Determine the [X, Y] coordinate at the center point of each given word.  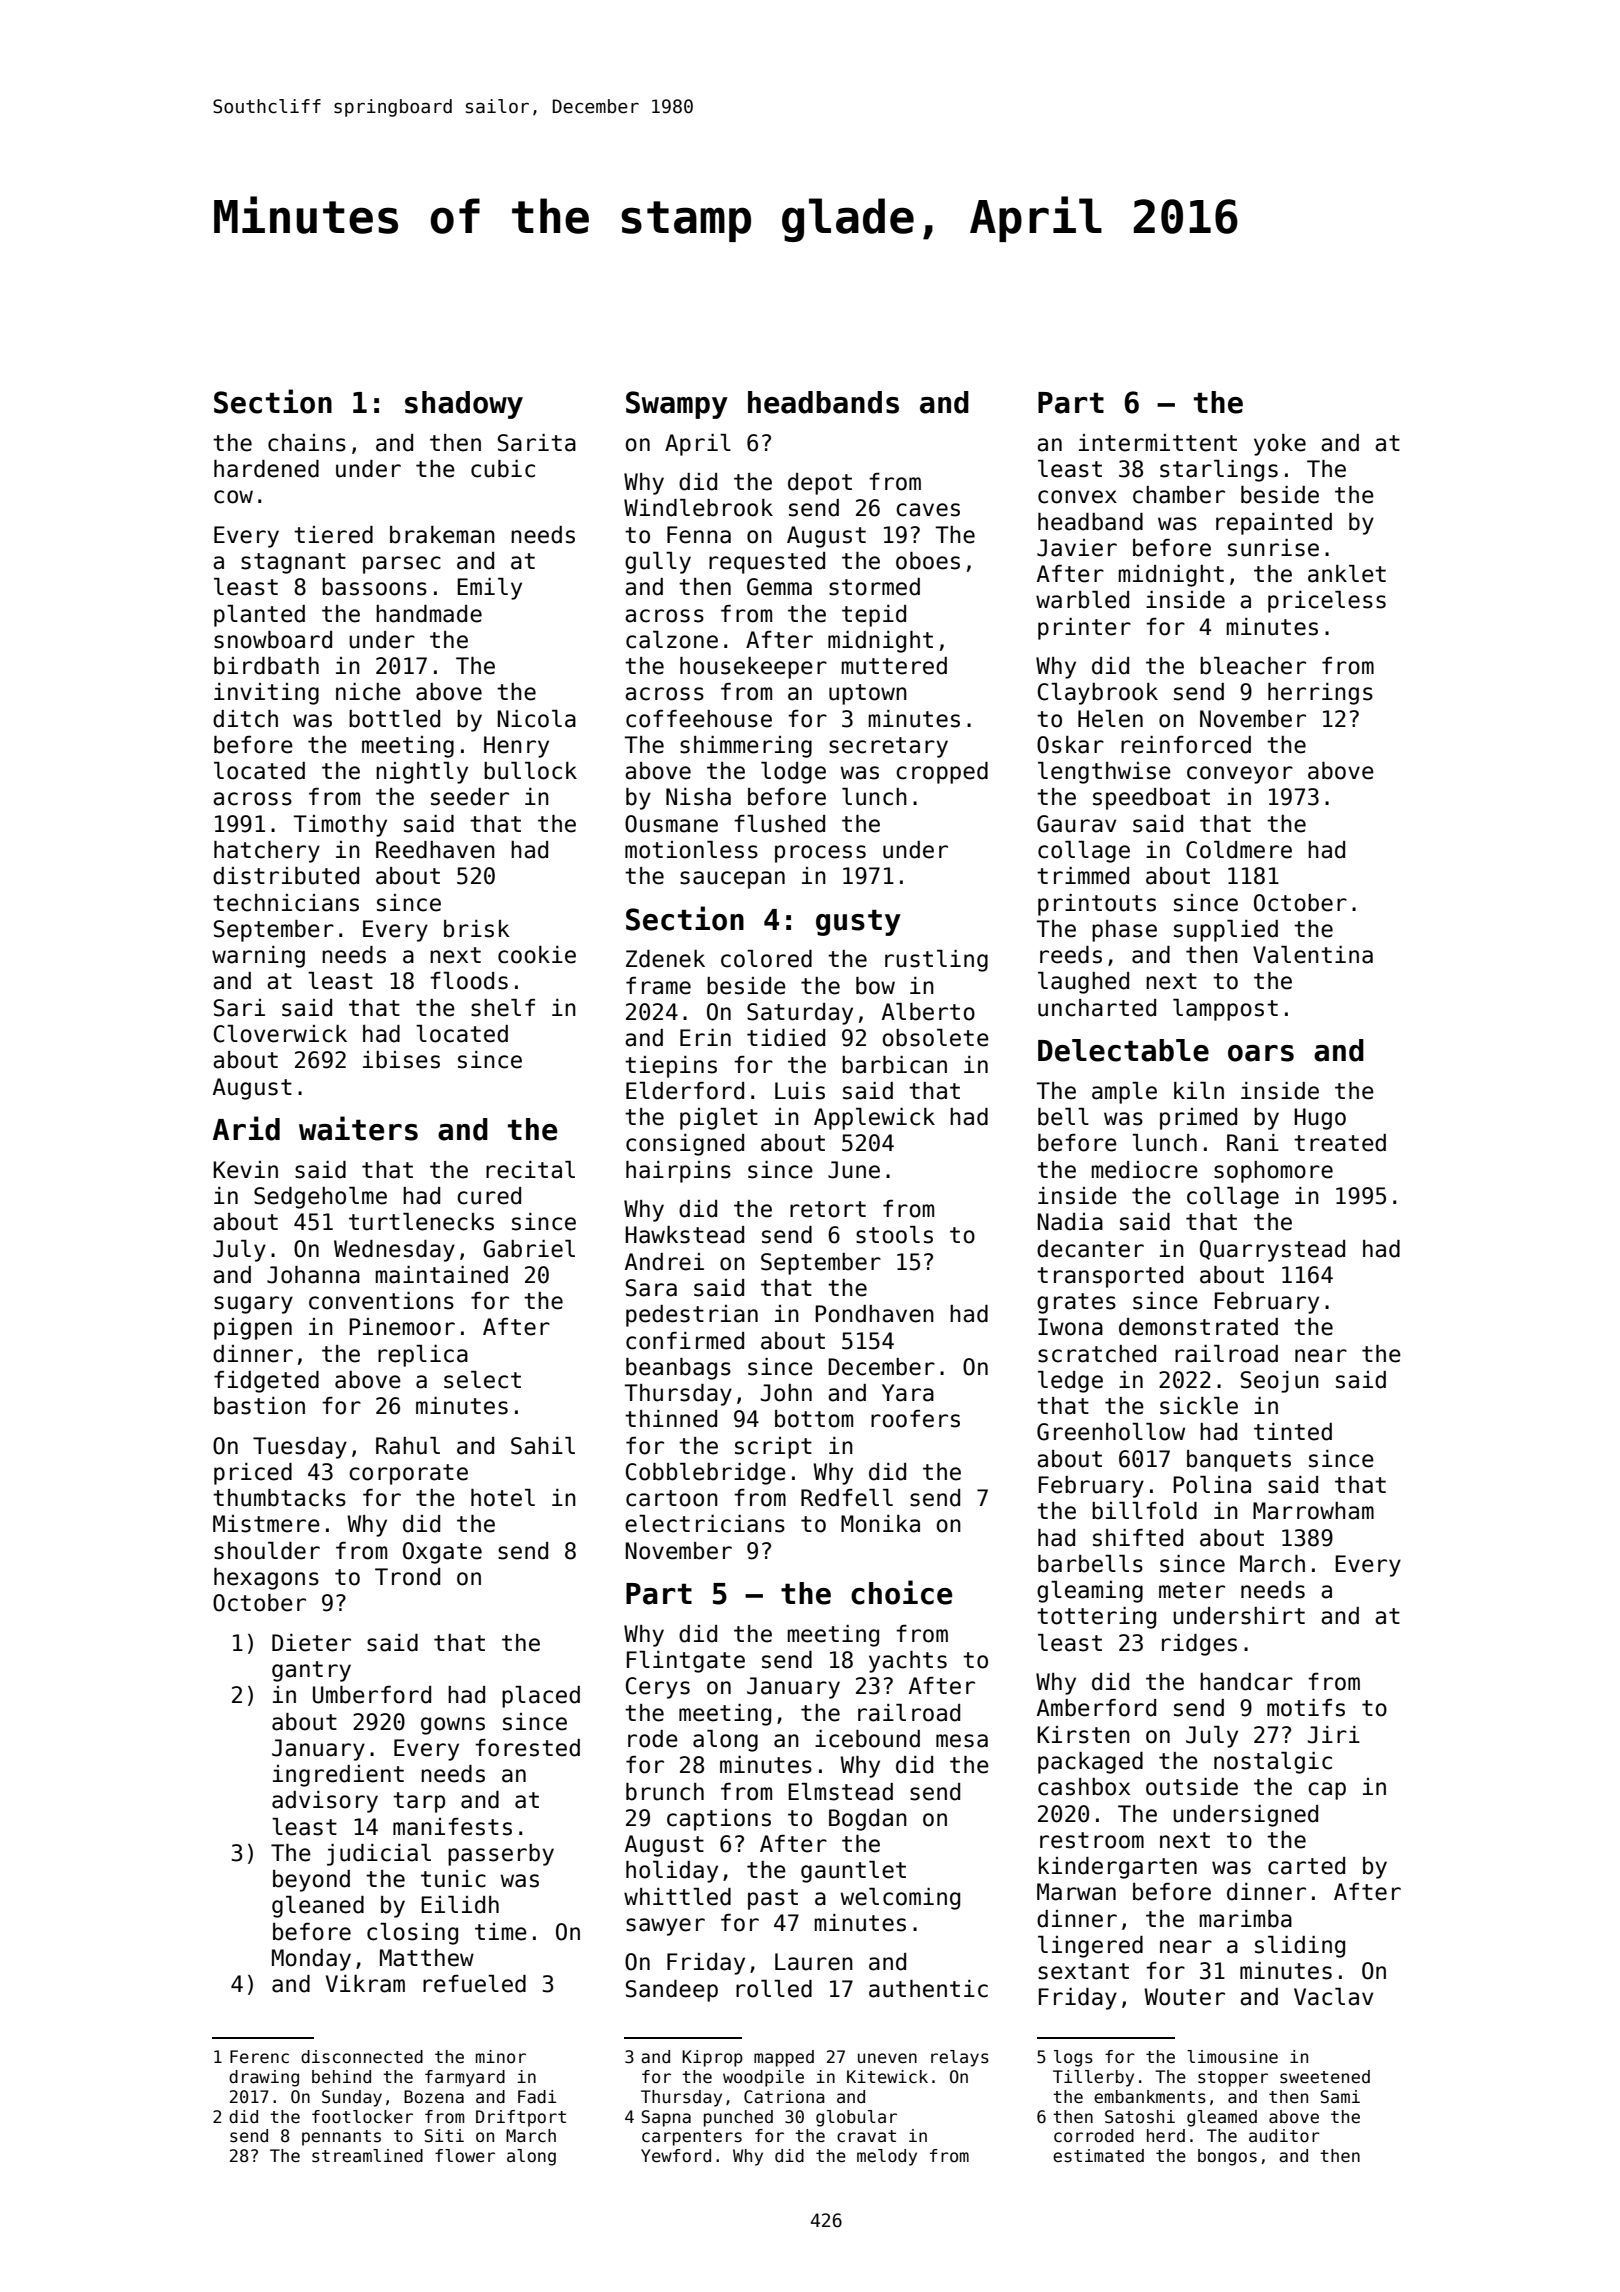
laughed [1083, 983]
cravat [866, 2136]
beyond [311, 1881]
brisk [477, 929]
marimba [1246, 1919]
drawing [264, 2078]
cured [489, 1196]
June [854, 1170]
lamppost [1225, 1010]
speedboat [1151, 799]
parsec [402, 565]
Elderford [685, 1091]
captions [719, 1820]
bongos [1227, 2157]
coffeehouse [699, 719]
